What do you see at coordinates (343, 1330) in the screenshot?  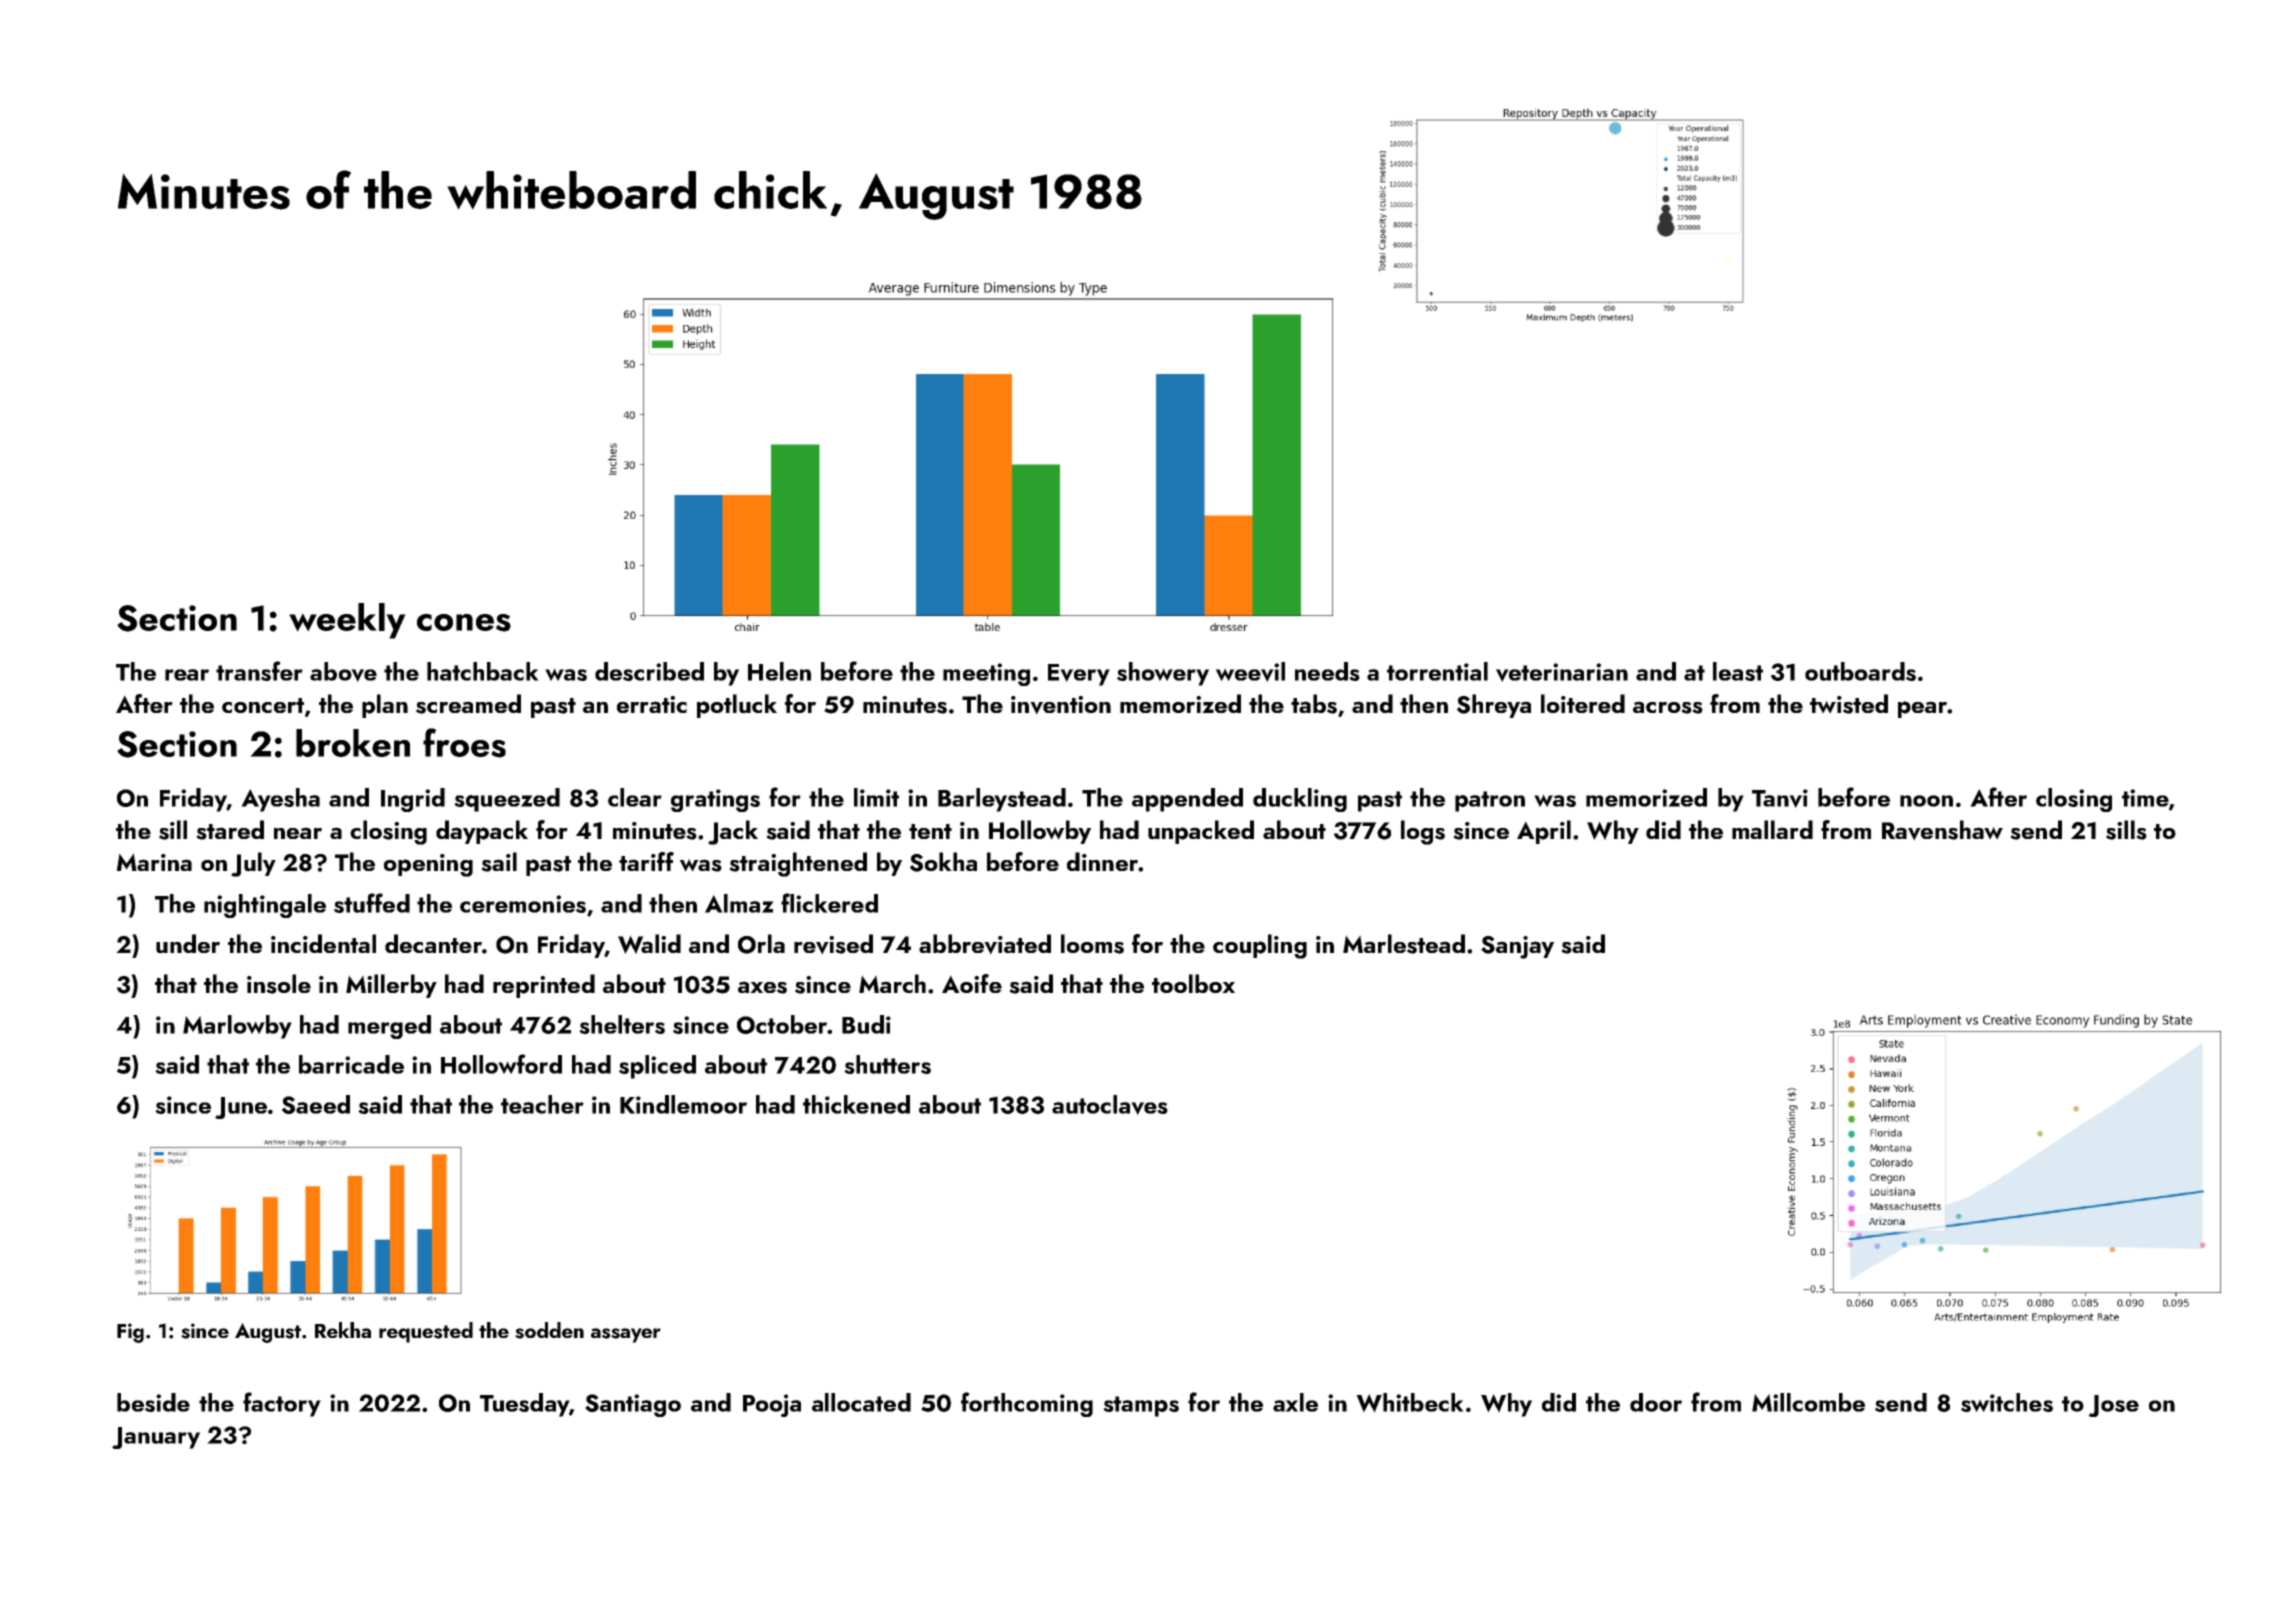 I see `Rekha` at bounding box center [343, 1330].
